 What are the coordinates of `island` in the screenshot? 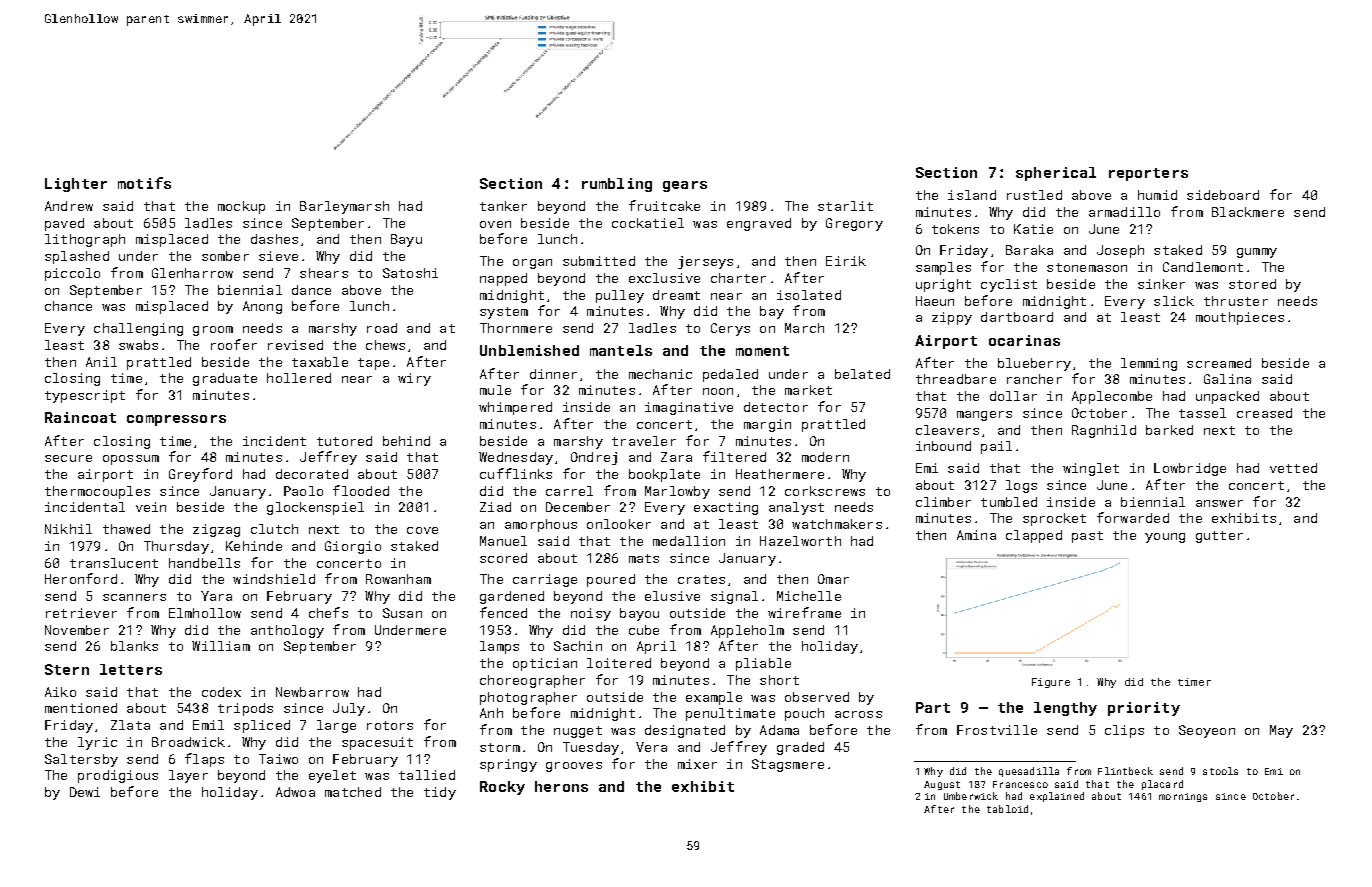 It's located at (972, 195).
